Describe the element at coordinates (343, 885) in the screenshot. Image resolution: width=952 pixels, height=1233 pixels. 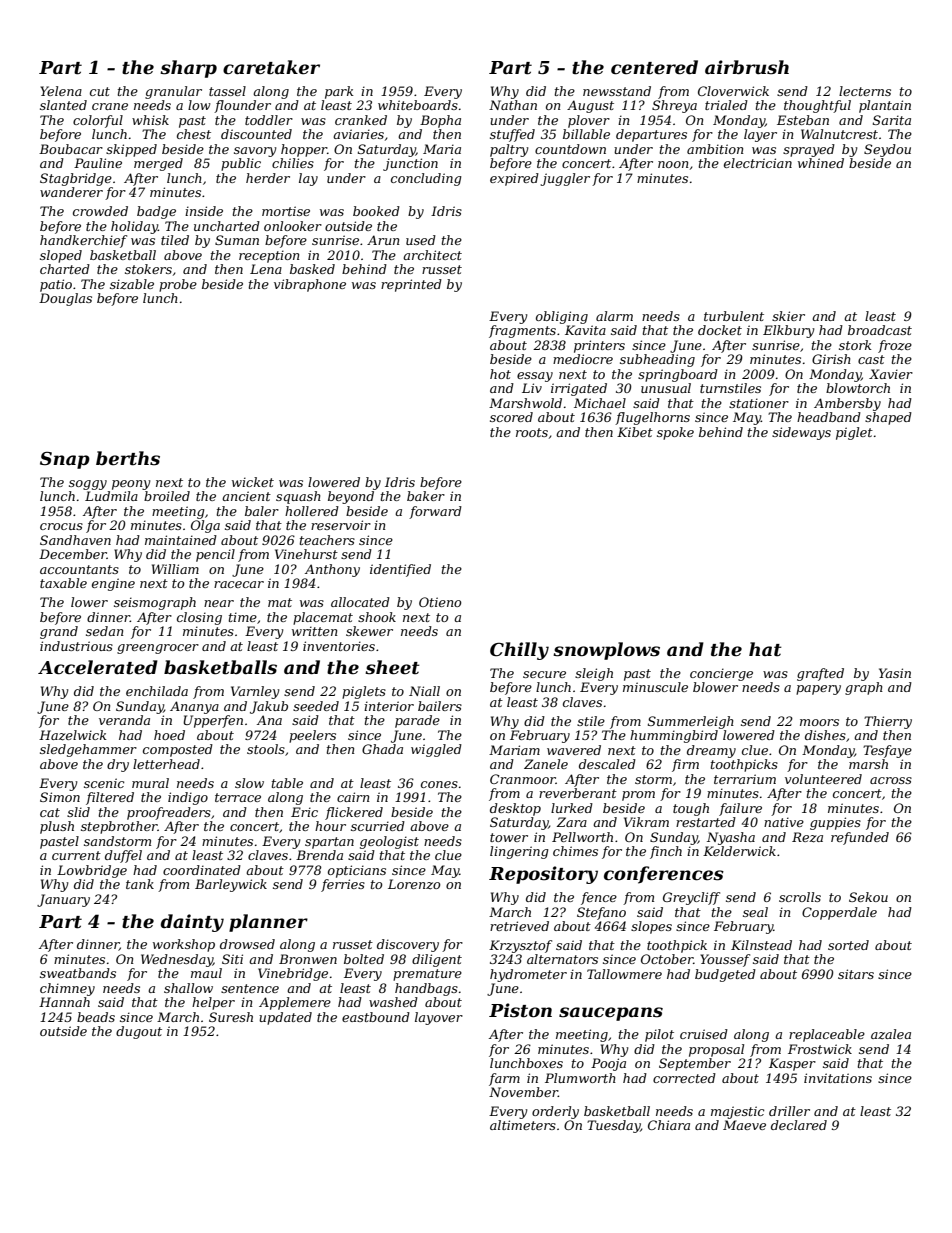
I see `ferries` at that location.
